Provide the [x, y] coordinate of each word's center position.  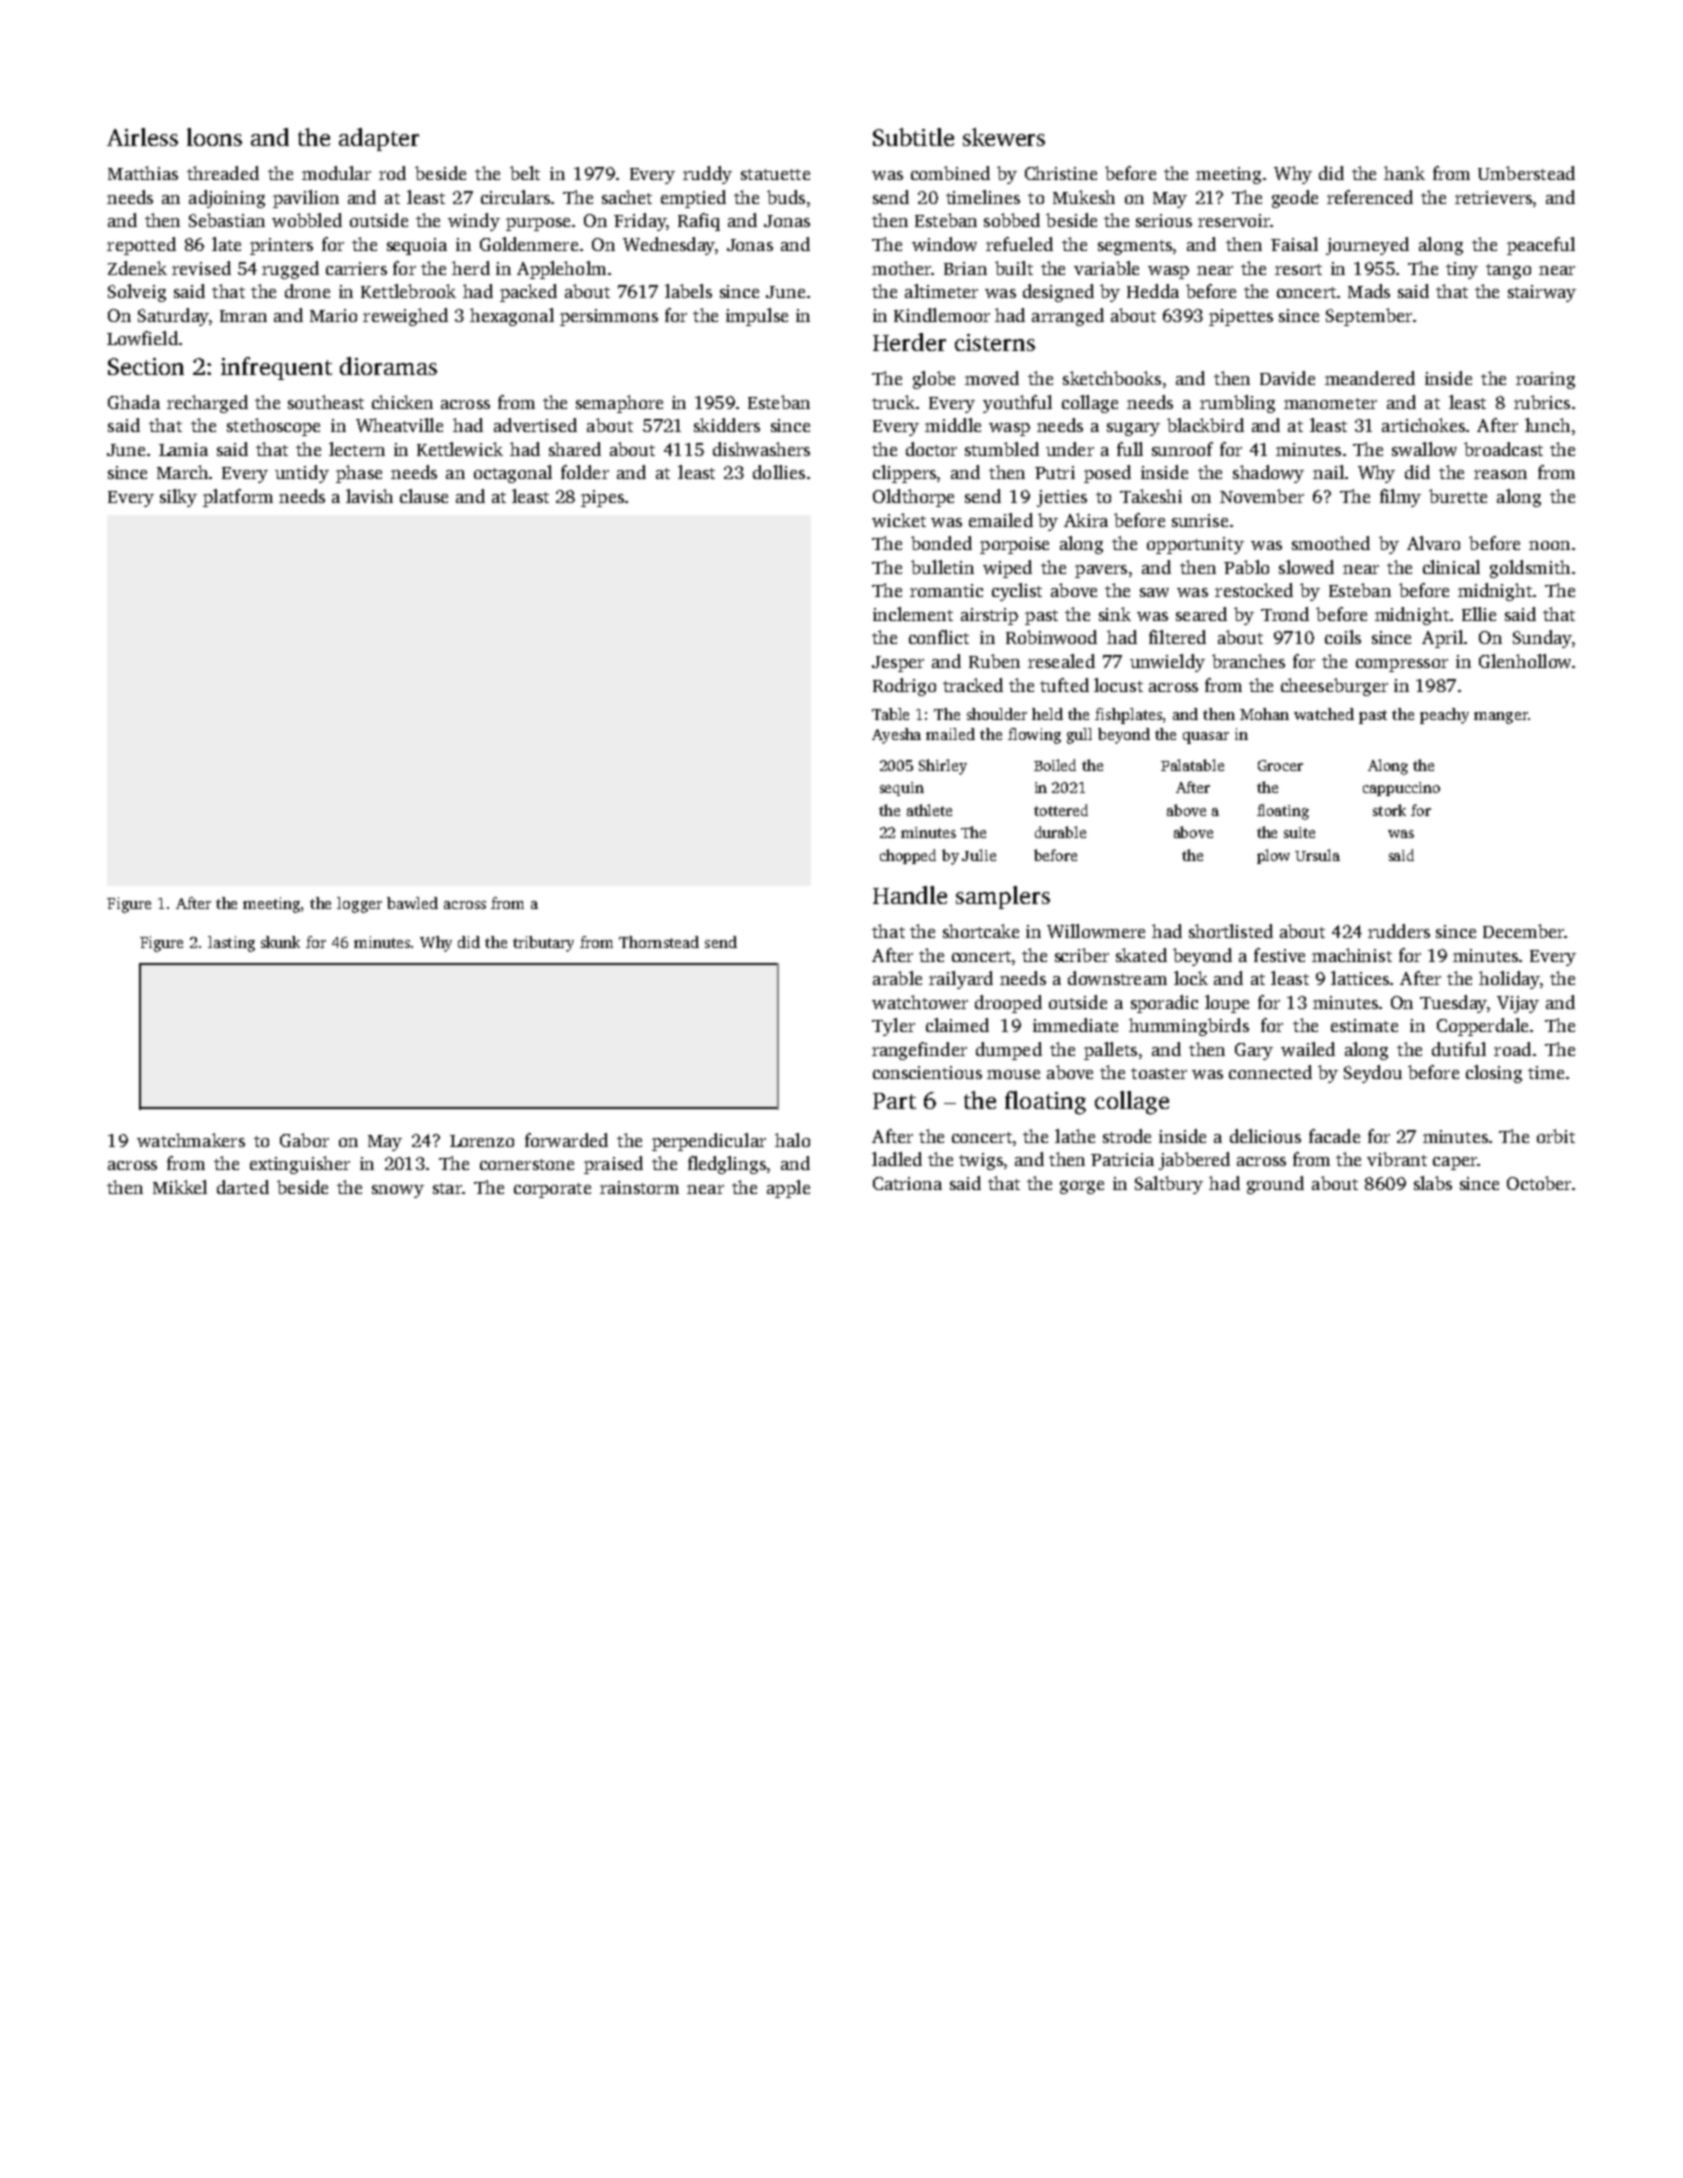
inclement [913, 614]
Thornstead [659, 942]
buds [786, 197]
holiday [1509, 980]
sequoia [417, 246]
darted [243, 1187]
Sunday [1542, 639]
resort [1298, 269]
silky [178, 498]
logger [359, 905]
